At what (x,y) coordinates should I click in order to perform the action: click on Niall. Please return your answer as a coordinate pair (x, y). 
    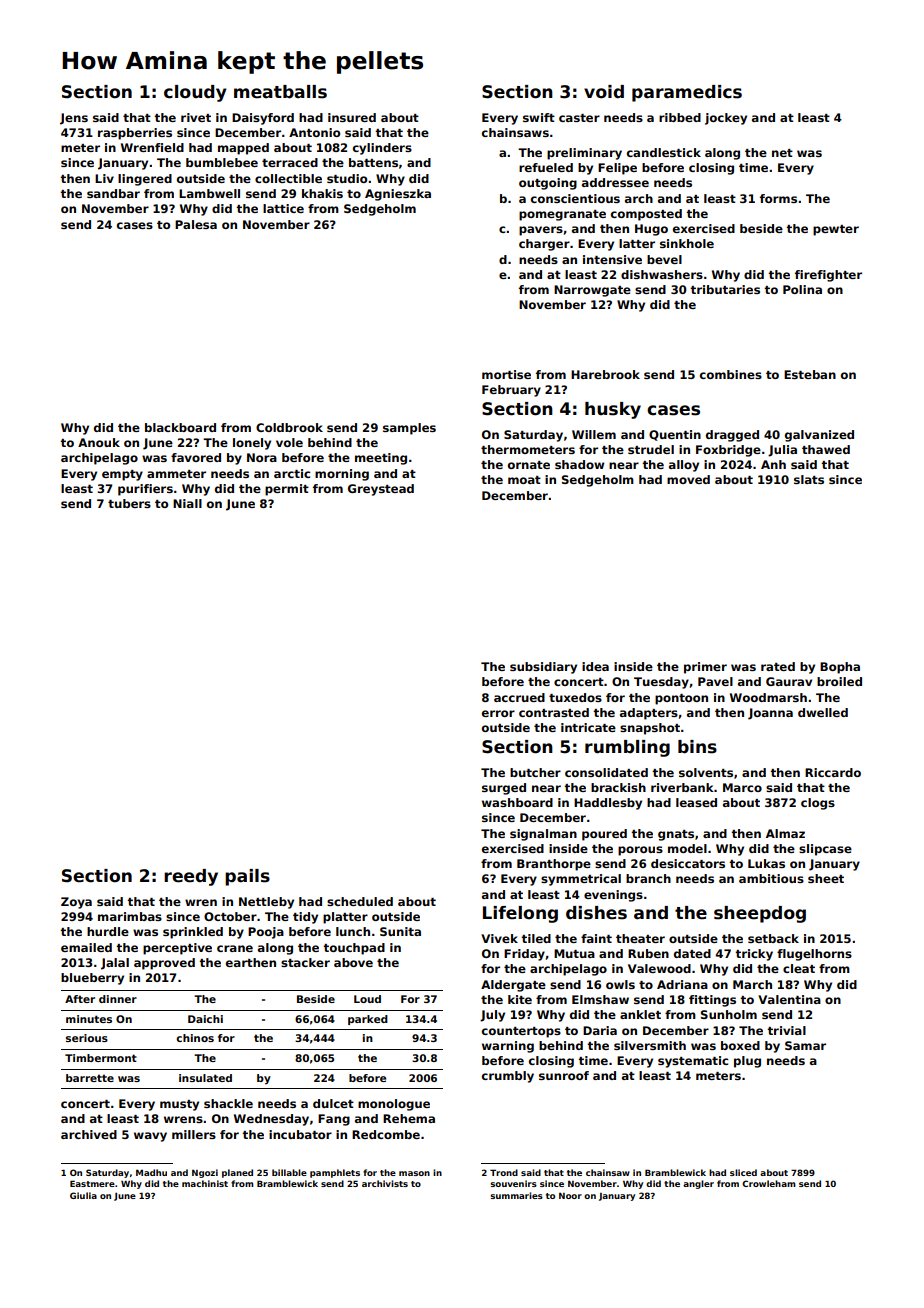
    Looking at the image, I should click on (187, 503).
